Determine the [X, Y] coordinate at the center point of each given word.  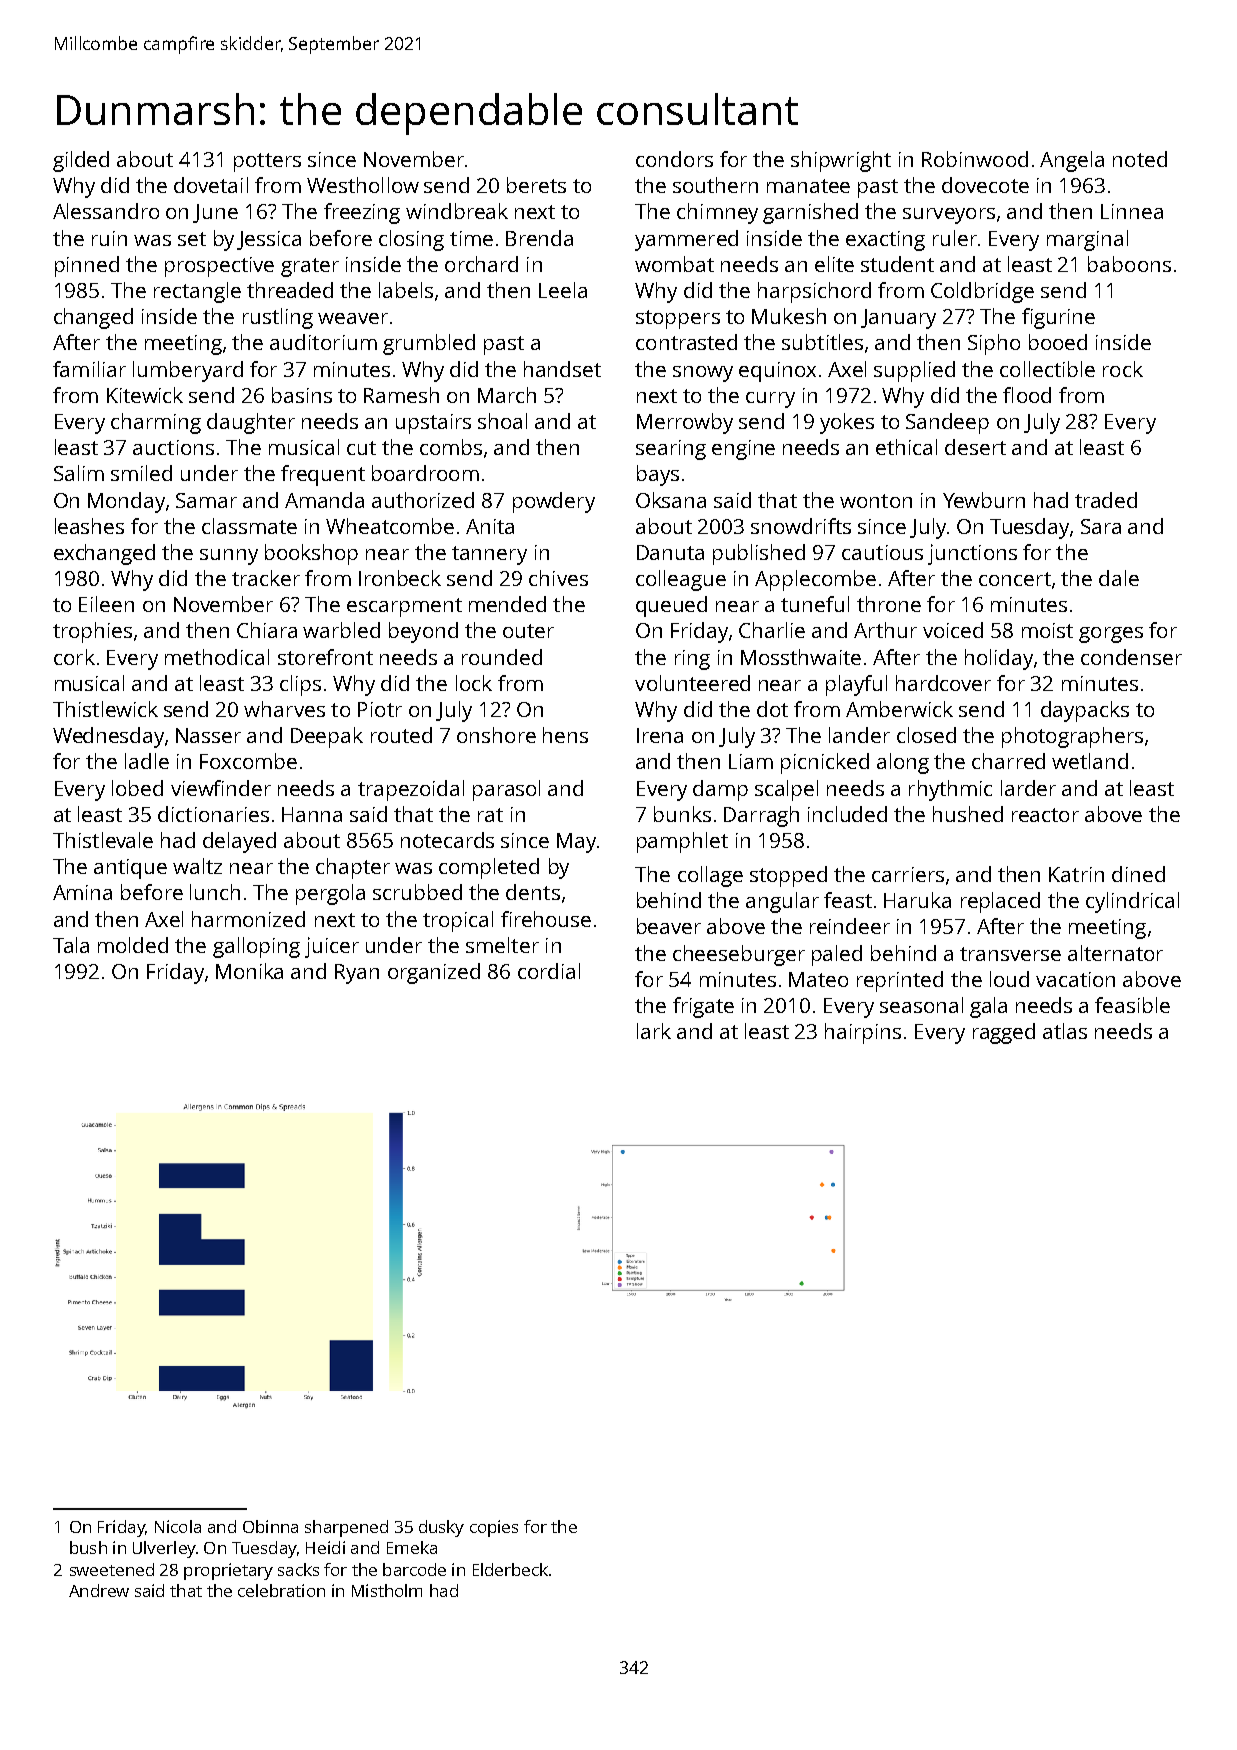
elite [834, 264]
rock [1123, 369]
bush [88, 1547]
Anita [490, 526]
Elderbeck [510, 1569]
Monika [249, 971]
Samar [206, 500]
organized [434, 973]
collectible [1047, 369]
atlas [1065, 1031]
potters [267, 162]
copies [494, 1528]
